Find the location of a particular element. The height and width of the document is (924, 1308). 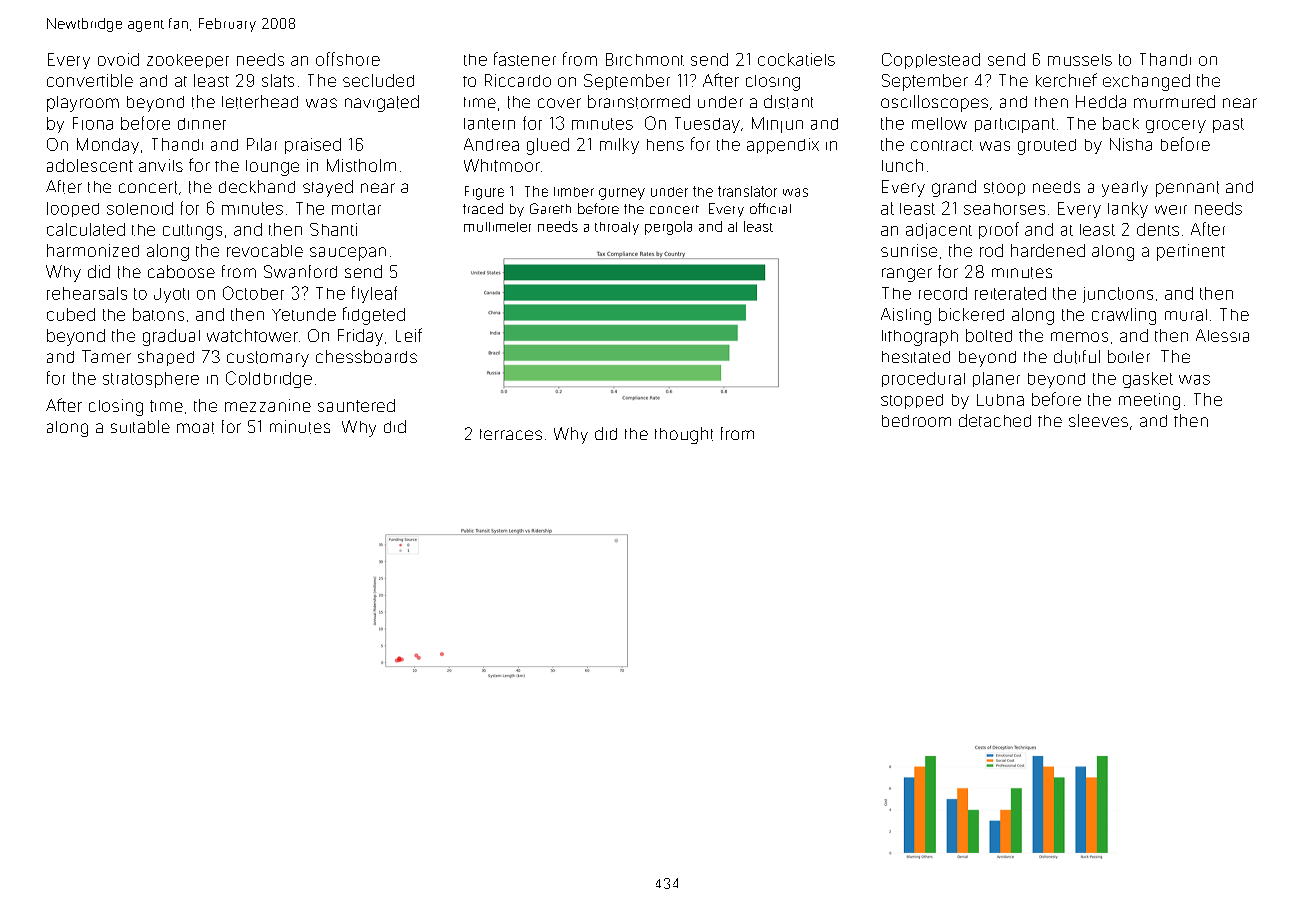

dutiful is located at coordinates (1077, 357).
